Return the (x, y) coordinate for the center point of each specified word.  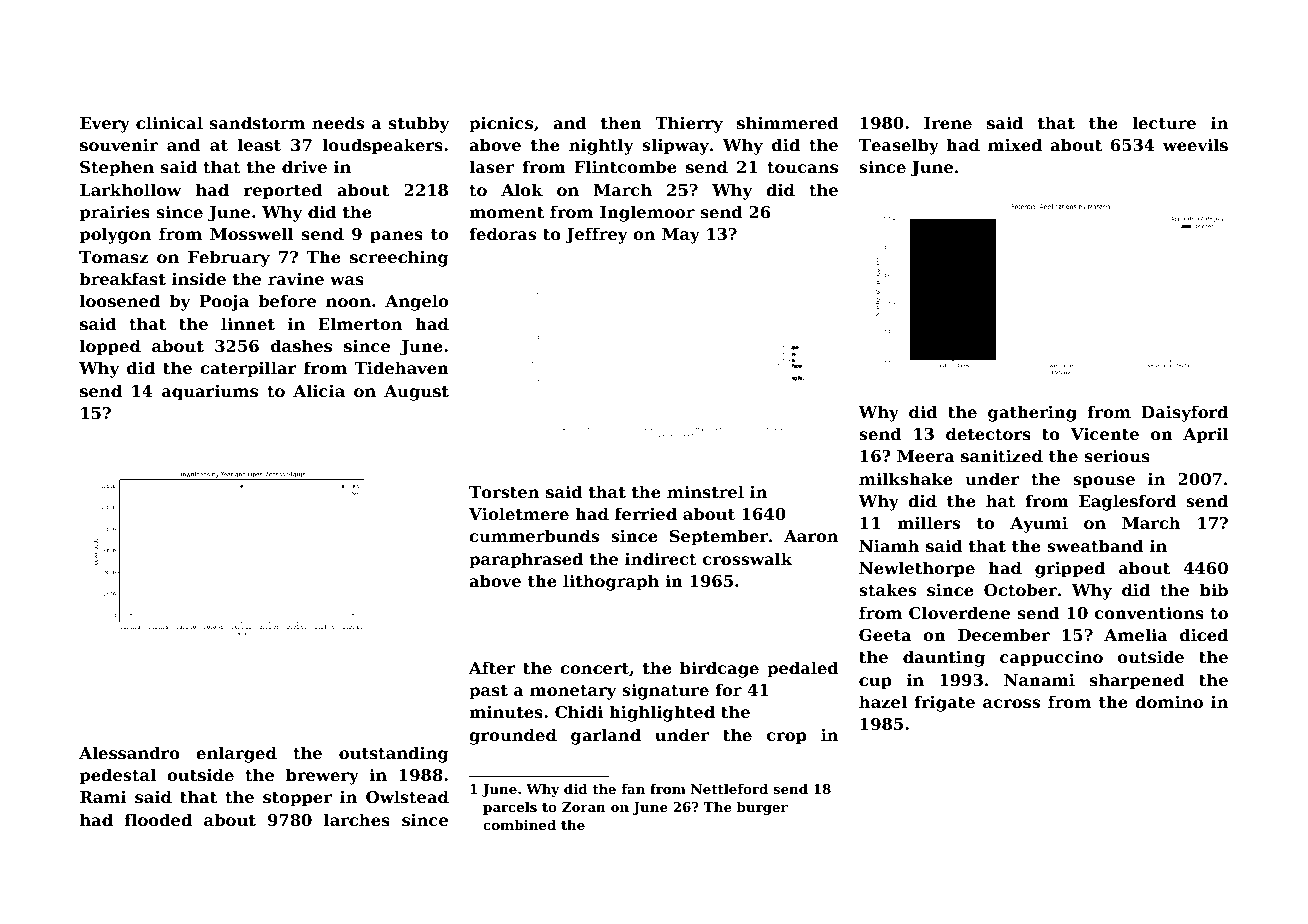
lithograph (611, 582)
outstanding (394, 754)
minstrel (705, 491)
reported (283, 191)
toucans (802, 167)
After (492, 667)
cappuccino (1051, 658)
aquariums (210, 392)
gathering (1032, 413)
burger (762, 808)
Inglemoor (647, 213)
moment (506, 212)
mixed (1015, 144)
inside (199, 278)
